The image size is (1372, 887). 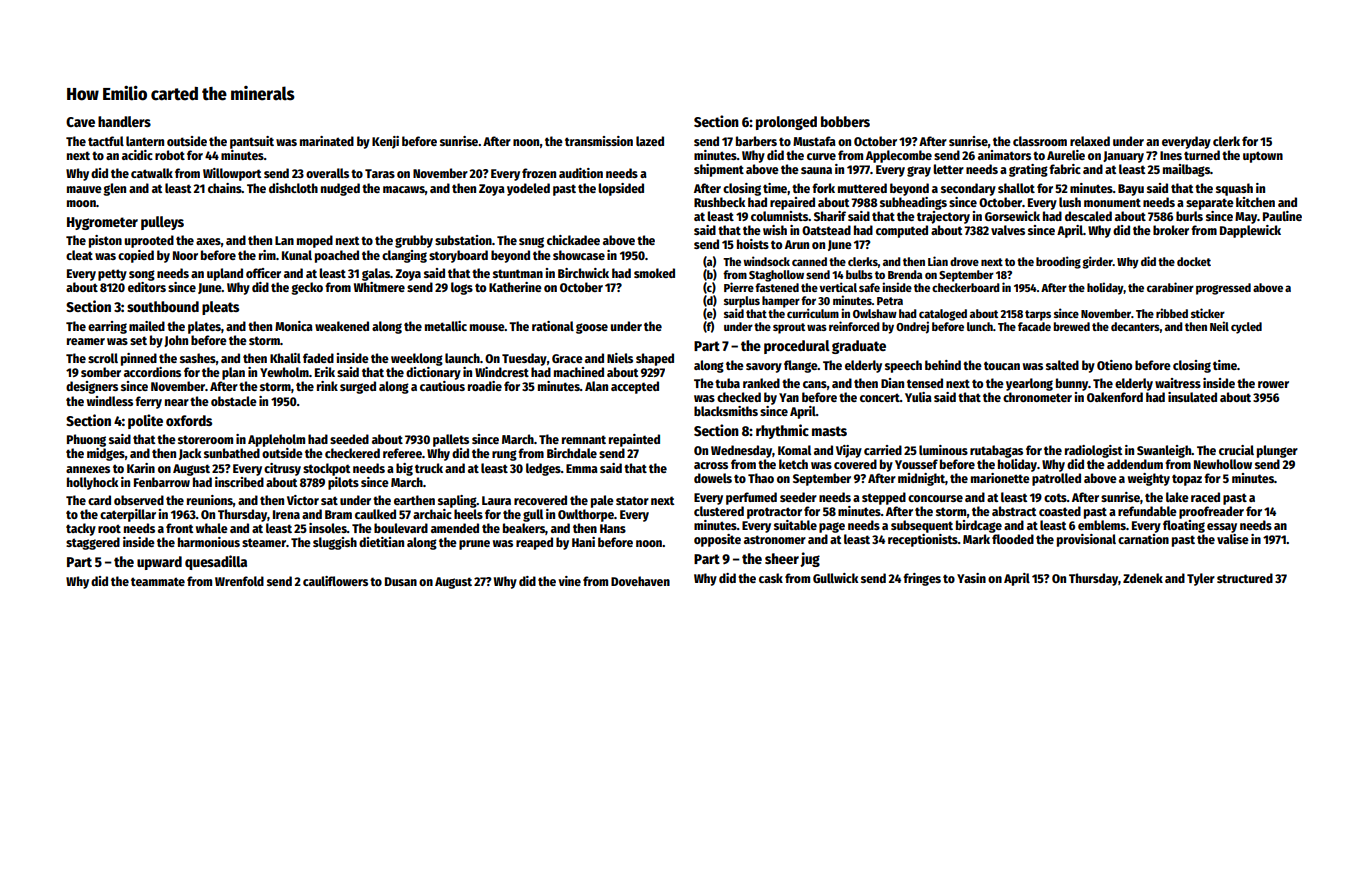 What do you see at coordinates (145, 421) in the document?
I see `polite` at bounding box center [145, 421].
